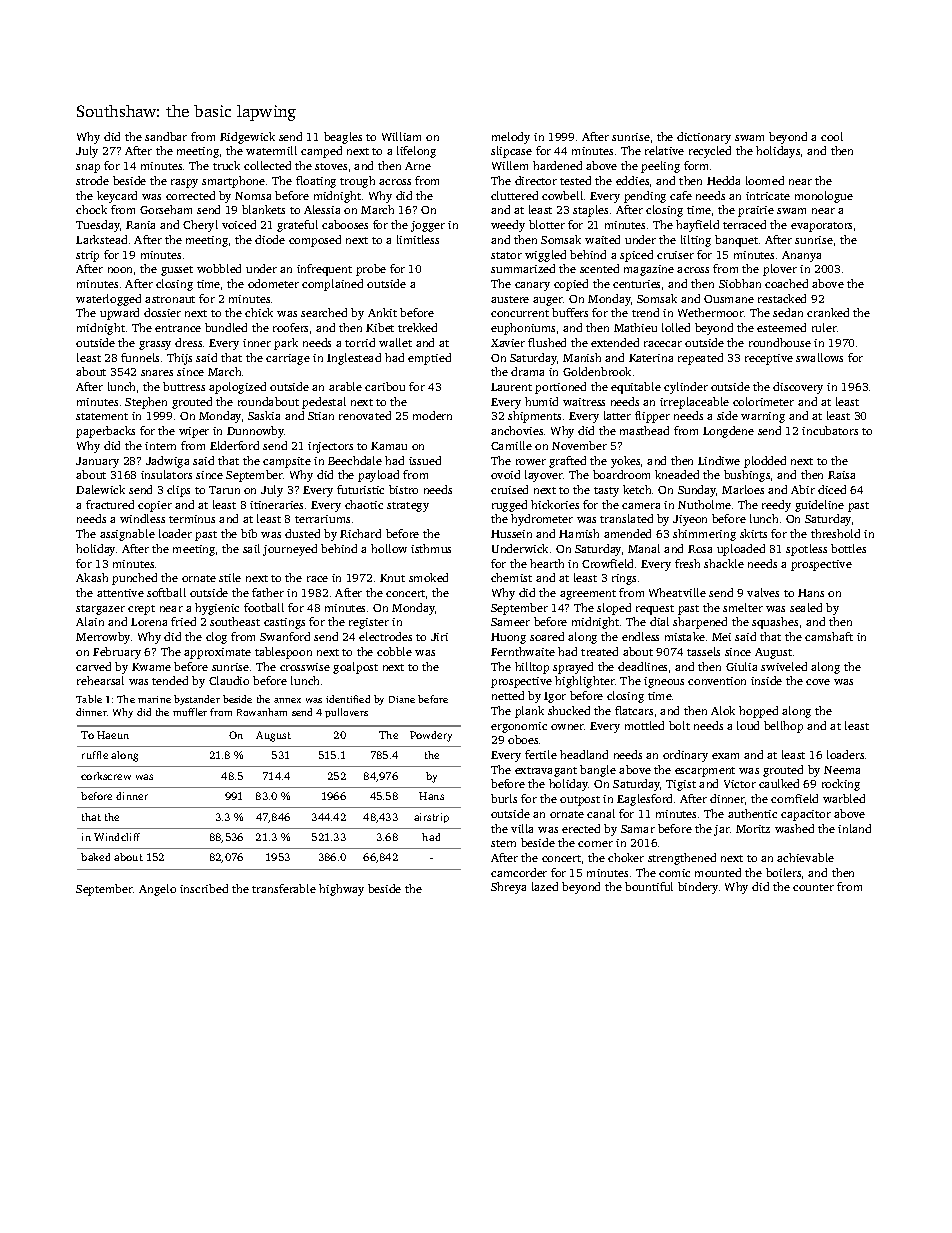 This image has height=1233, width=952. What do you see at coordinates (418, 166) in the image?
I see `Arne` at bounding box center [418, 166].
